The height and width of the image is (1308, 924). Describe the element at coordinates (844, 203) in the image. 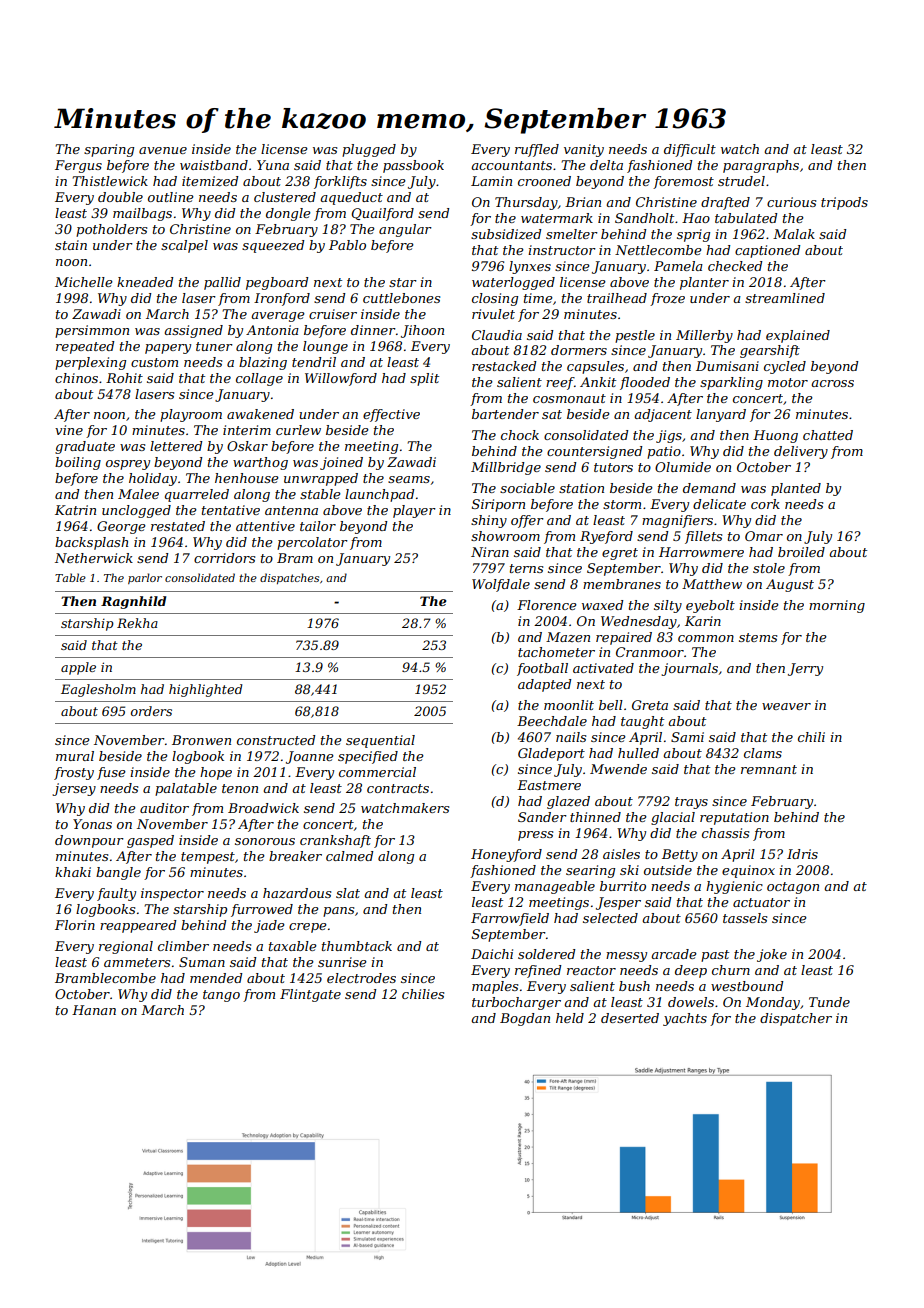

I see `tripods` at that location.
